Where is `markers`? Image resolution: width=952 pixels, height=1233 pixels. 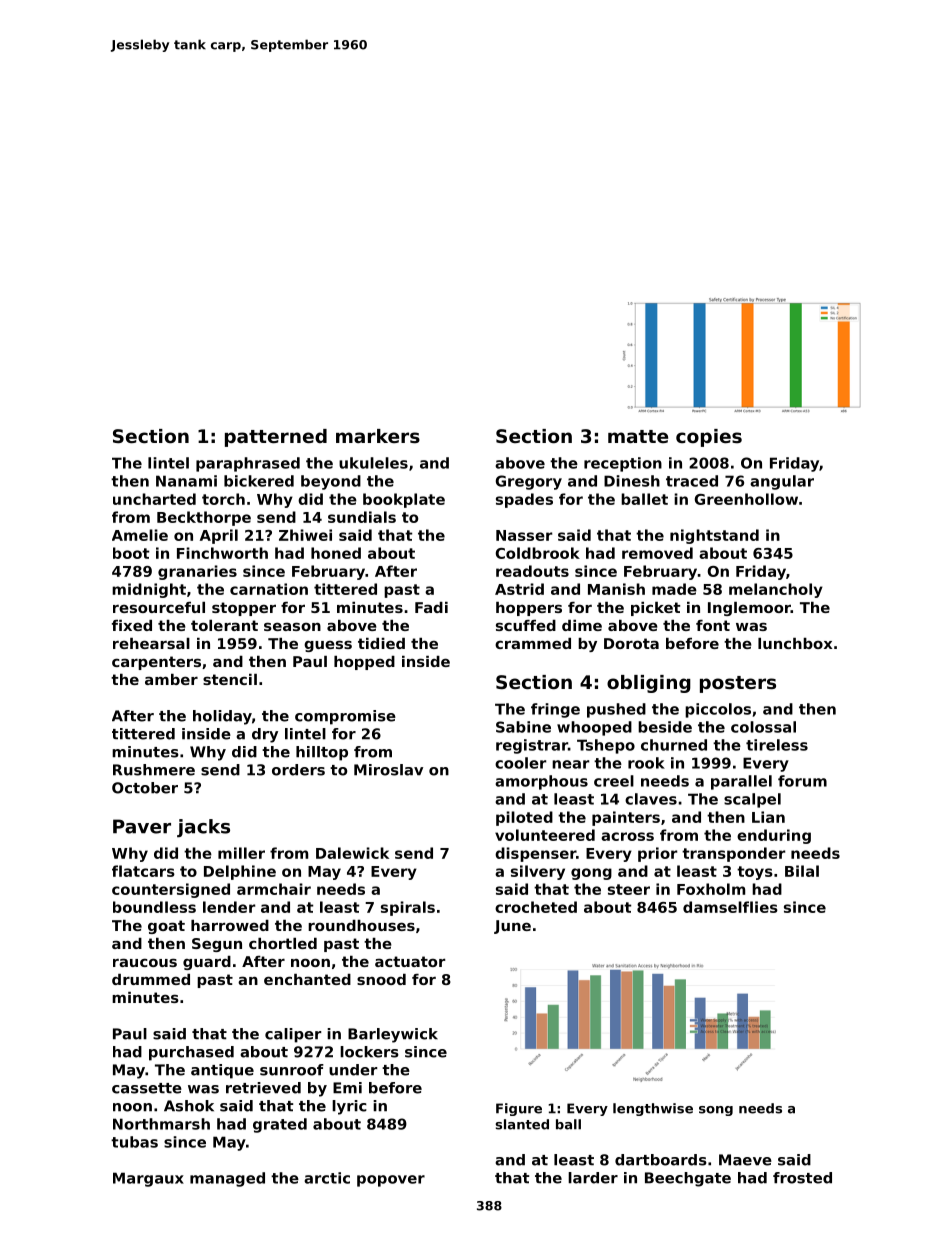 markers is located at coordinates (378, 436).
